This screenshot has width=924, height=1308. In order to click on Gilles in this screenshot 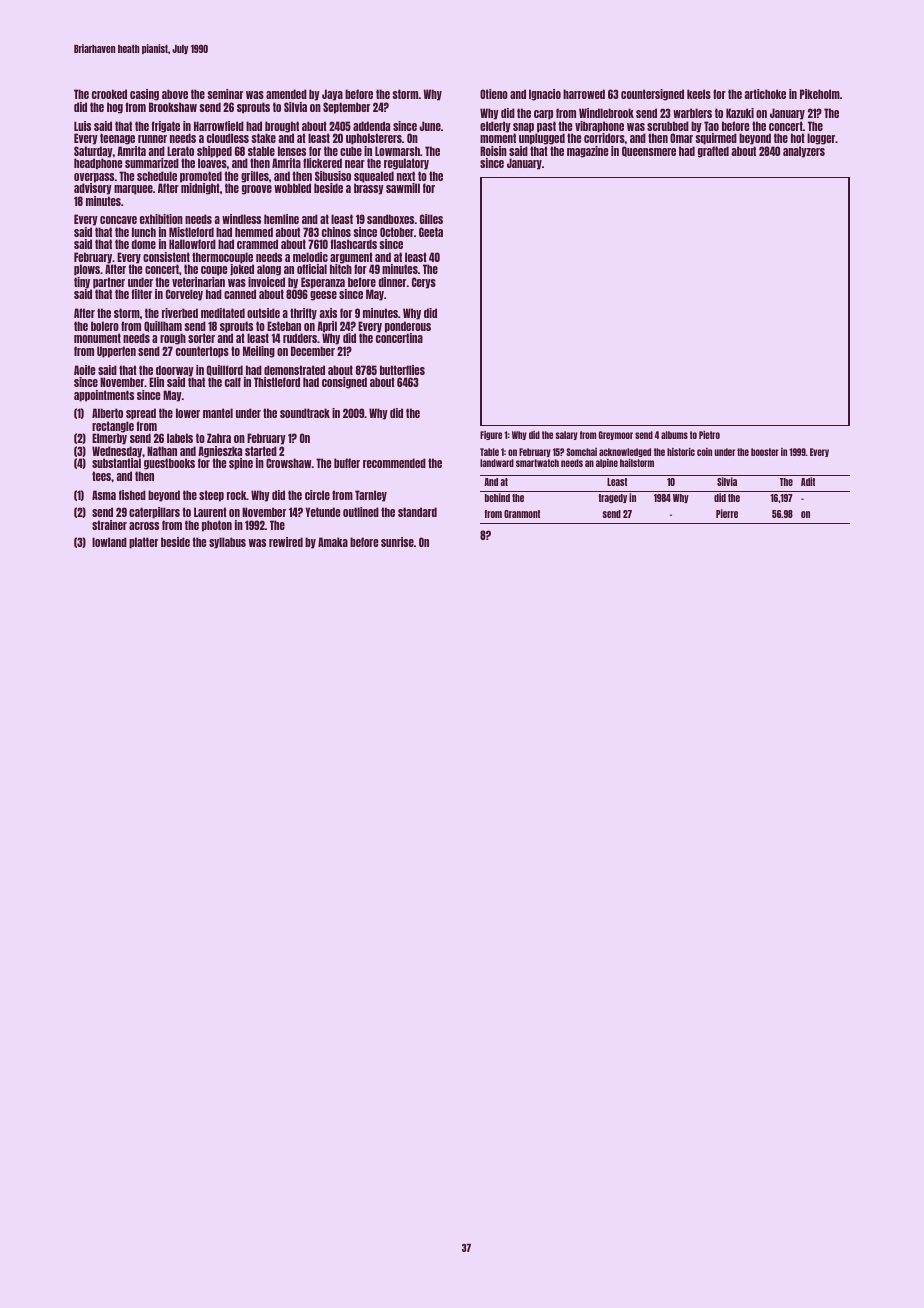, I will do `click(431, 219)`.
